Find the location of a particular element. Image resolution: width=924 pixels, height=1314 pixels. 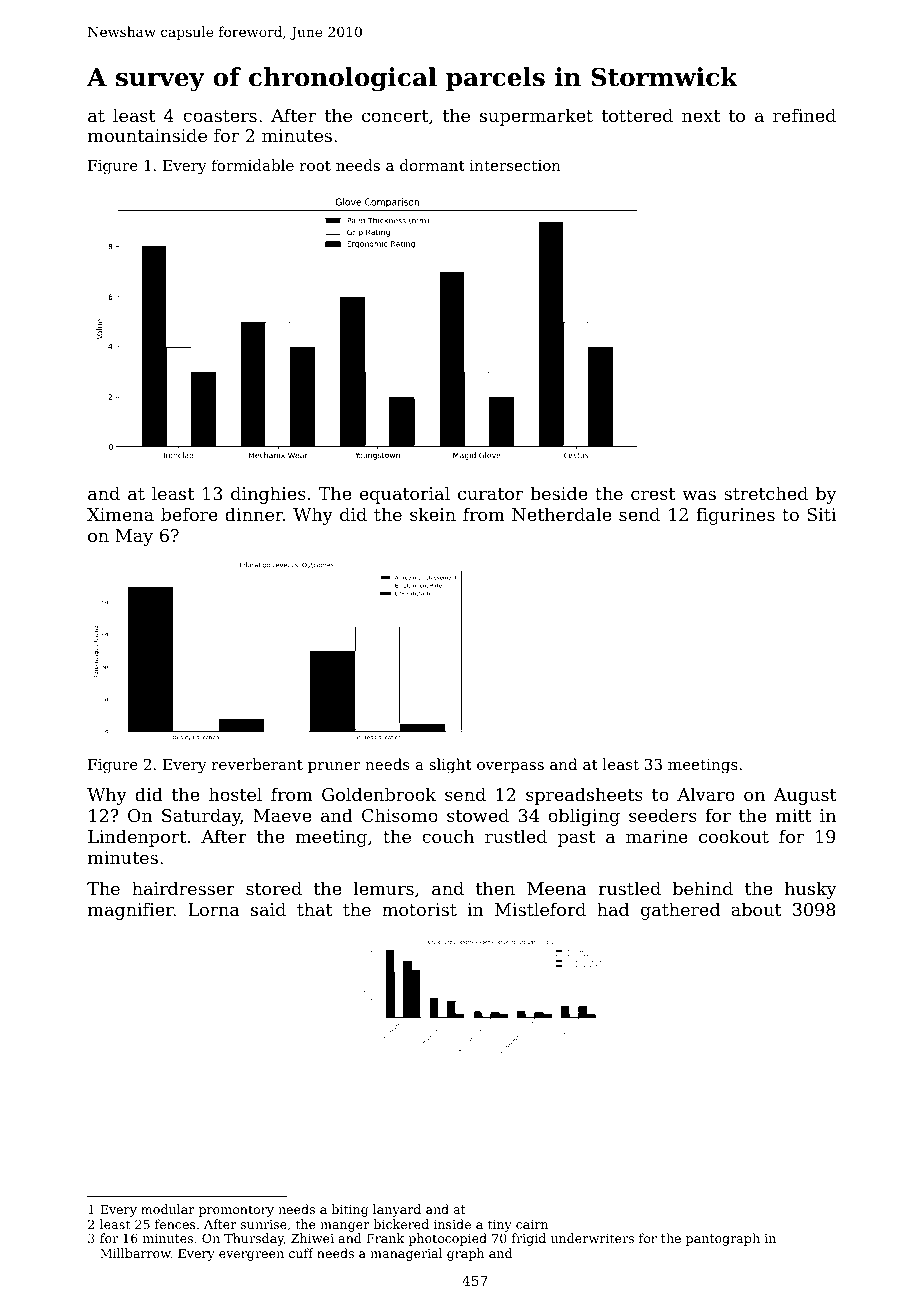

Alvaro is located at coordinates (706, 794).
